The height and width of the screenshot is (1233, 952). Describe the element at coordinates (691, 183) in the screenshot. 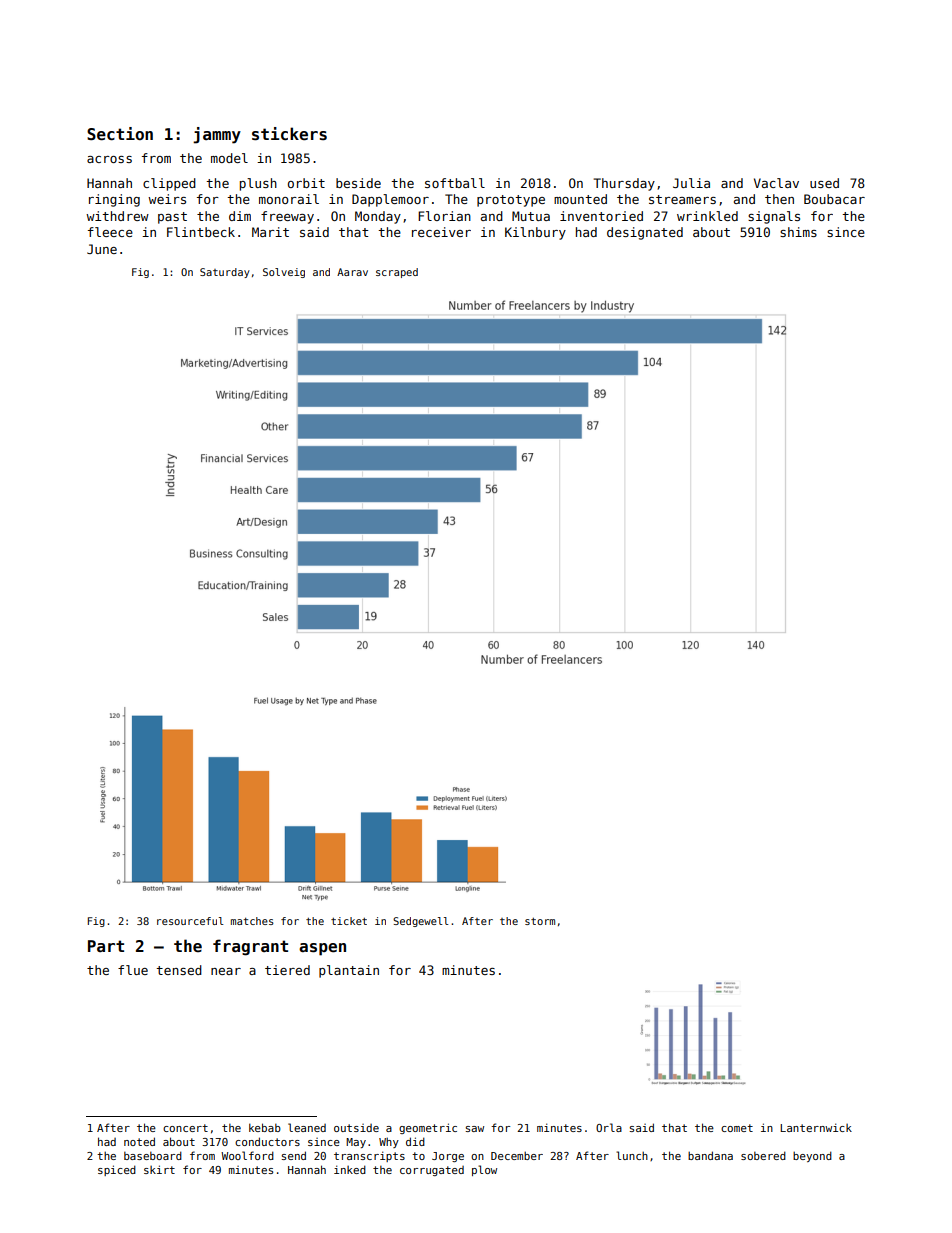

I see `Julia` at that location.
